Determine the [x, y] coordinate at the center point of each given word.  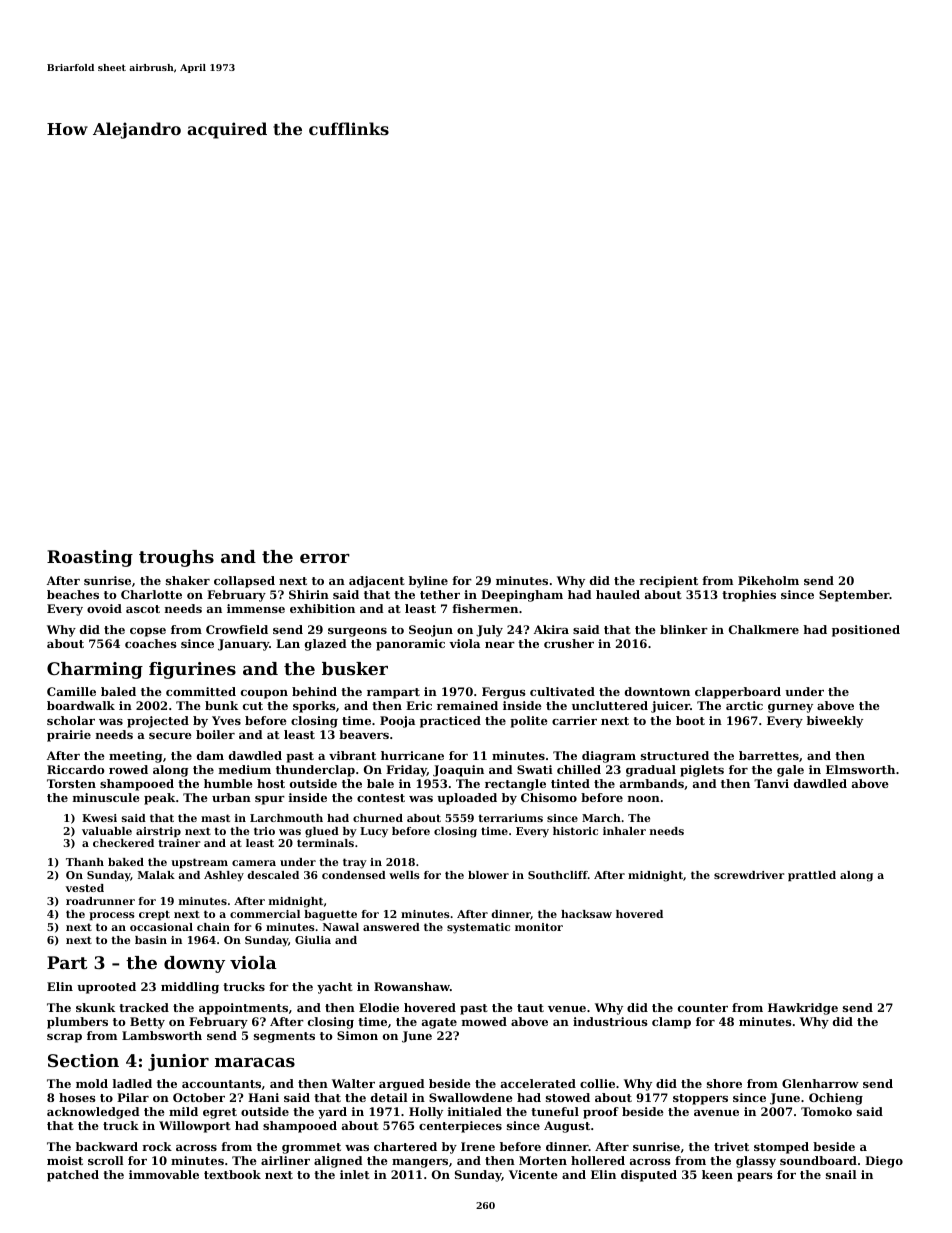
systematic [478, 928]
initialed [475, 1111]
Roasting [90, 558]
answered [391, 927]
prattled [812, 876]
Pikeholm [768, 580]
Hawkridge [803, 1009]
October [199, 1097]
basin [151, 940]
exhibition [322, 608]
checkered [123, 843]
